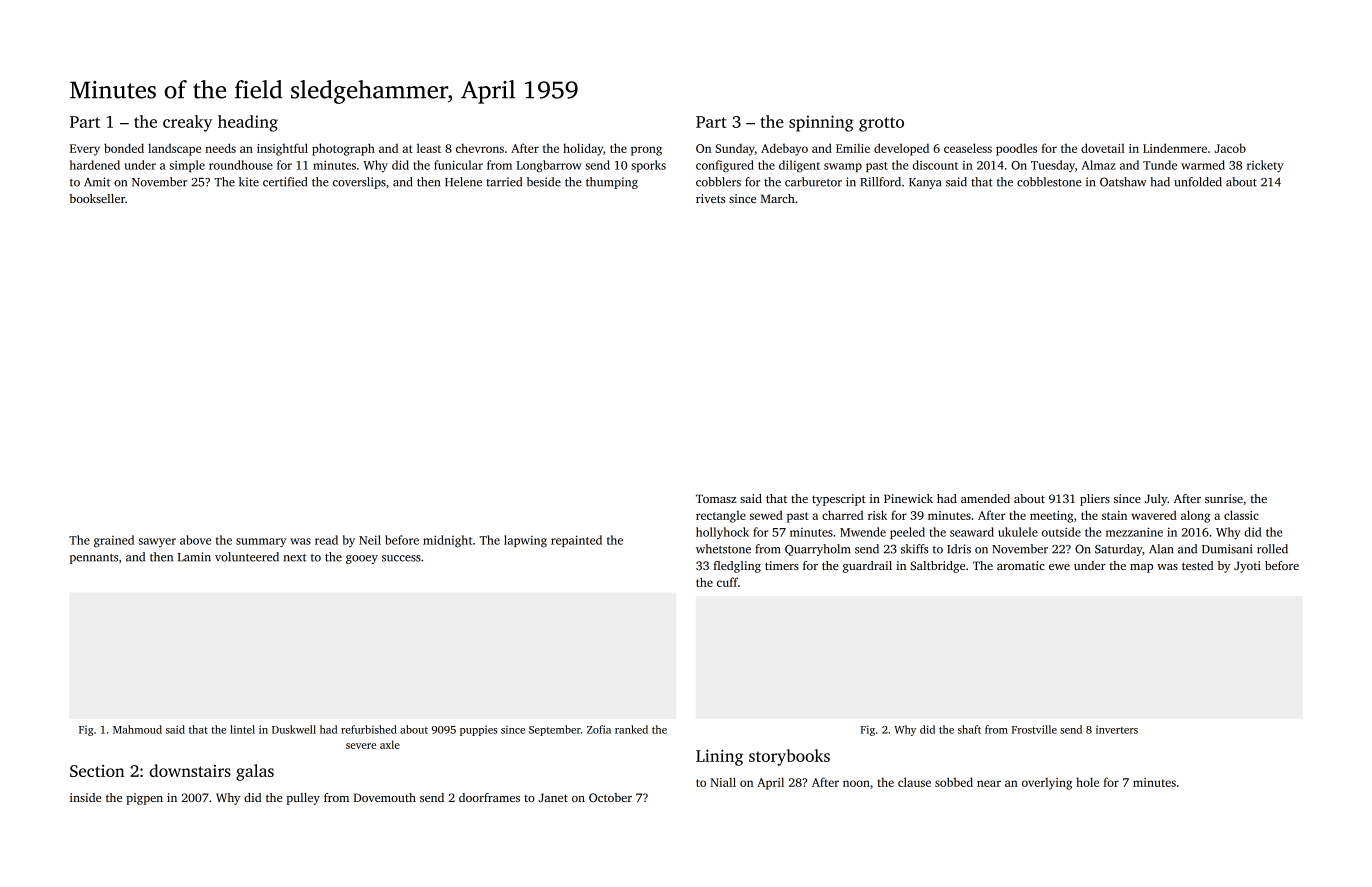  What do you see at coordinates (881, 124) in the image?
I see `grotto` at bounding box center [881, 124].
